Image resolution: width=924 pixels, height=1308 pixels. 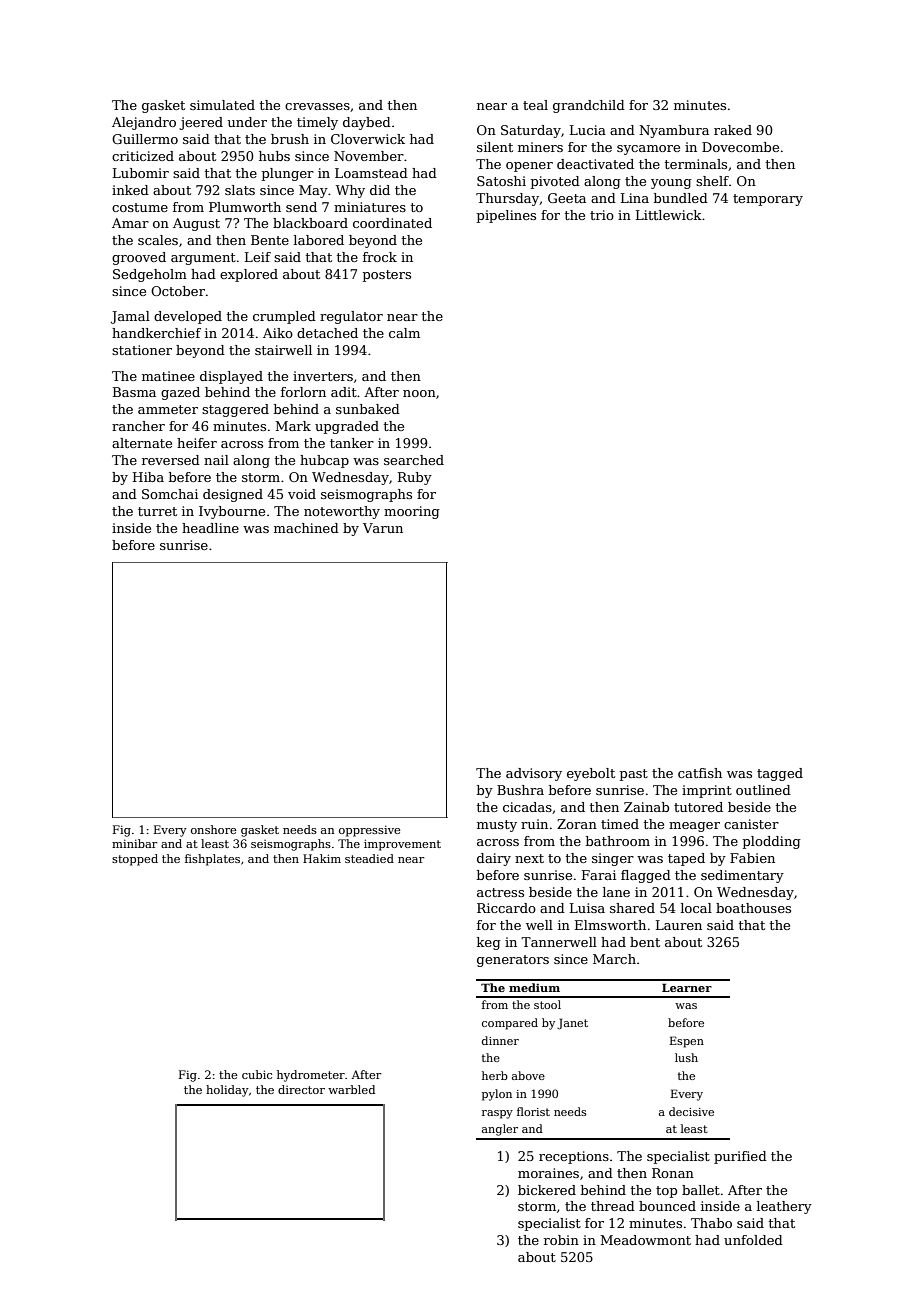 What do you see at coordinates (227, 1091) in the screenshot?
I see `holiday` at bounding box center [227, 1091].
